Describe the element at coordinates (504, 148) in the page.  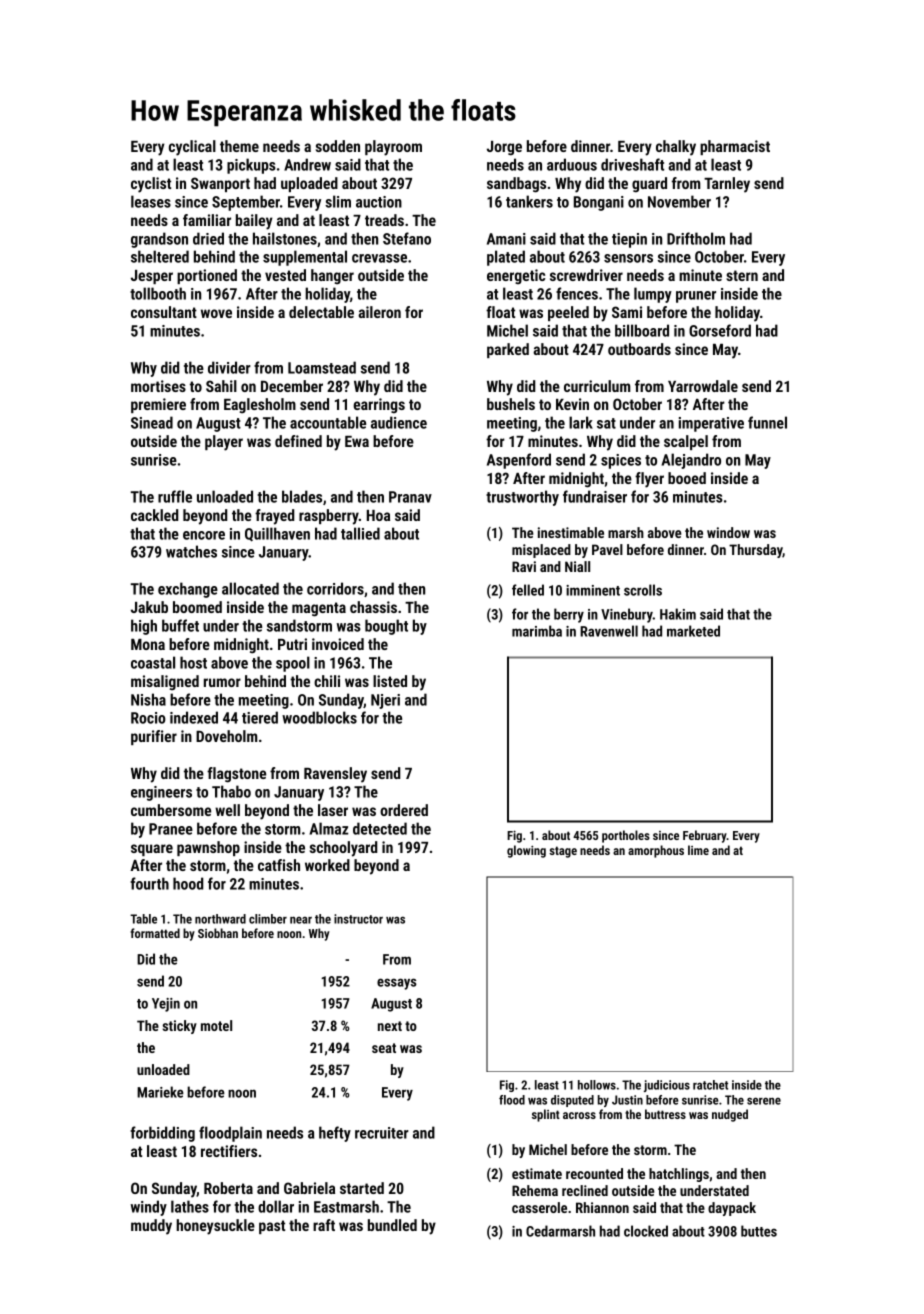
I see `Jorge` at that location.
